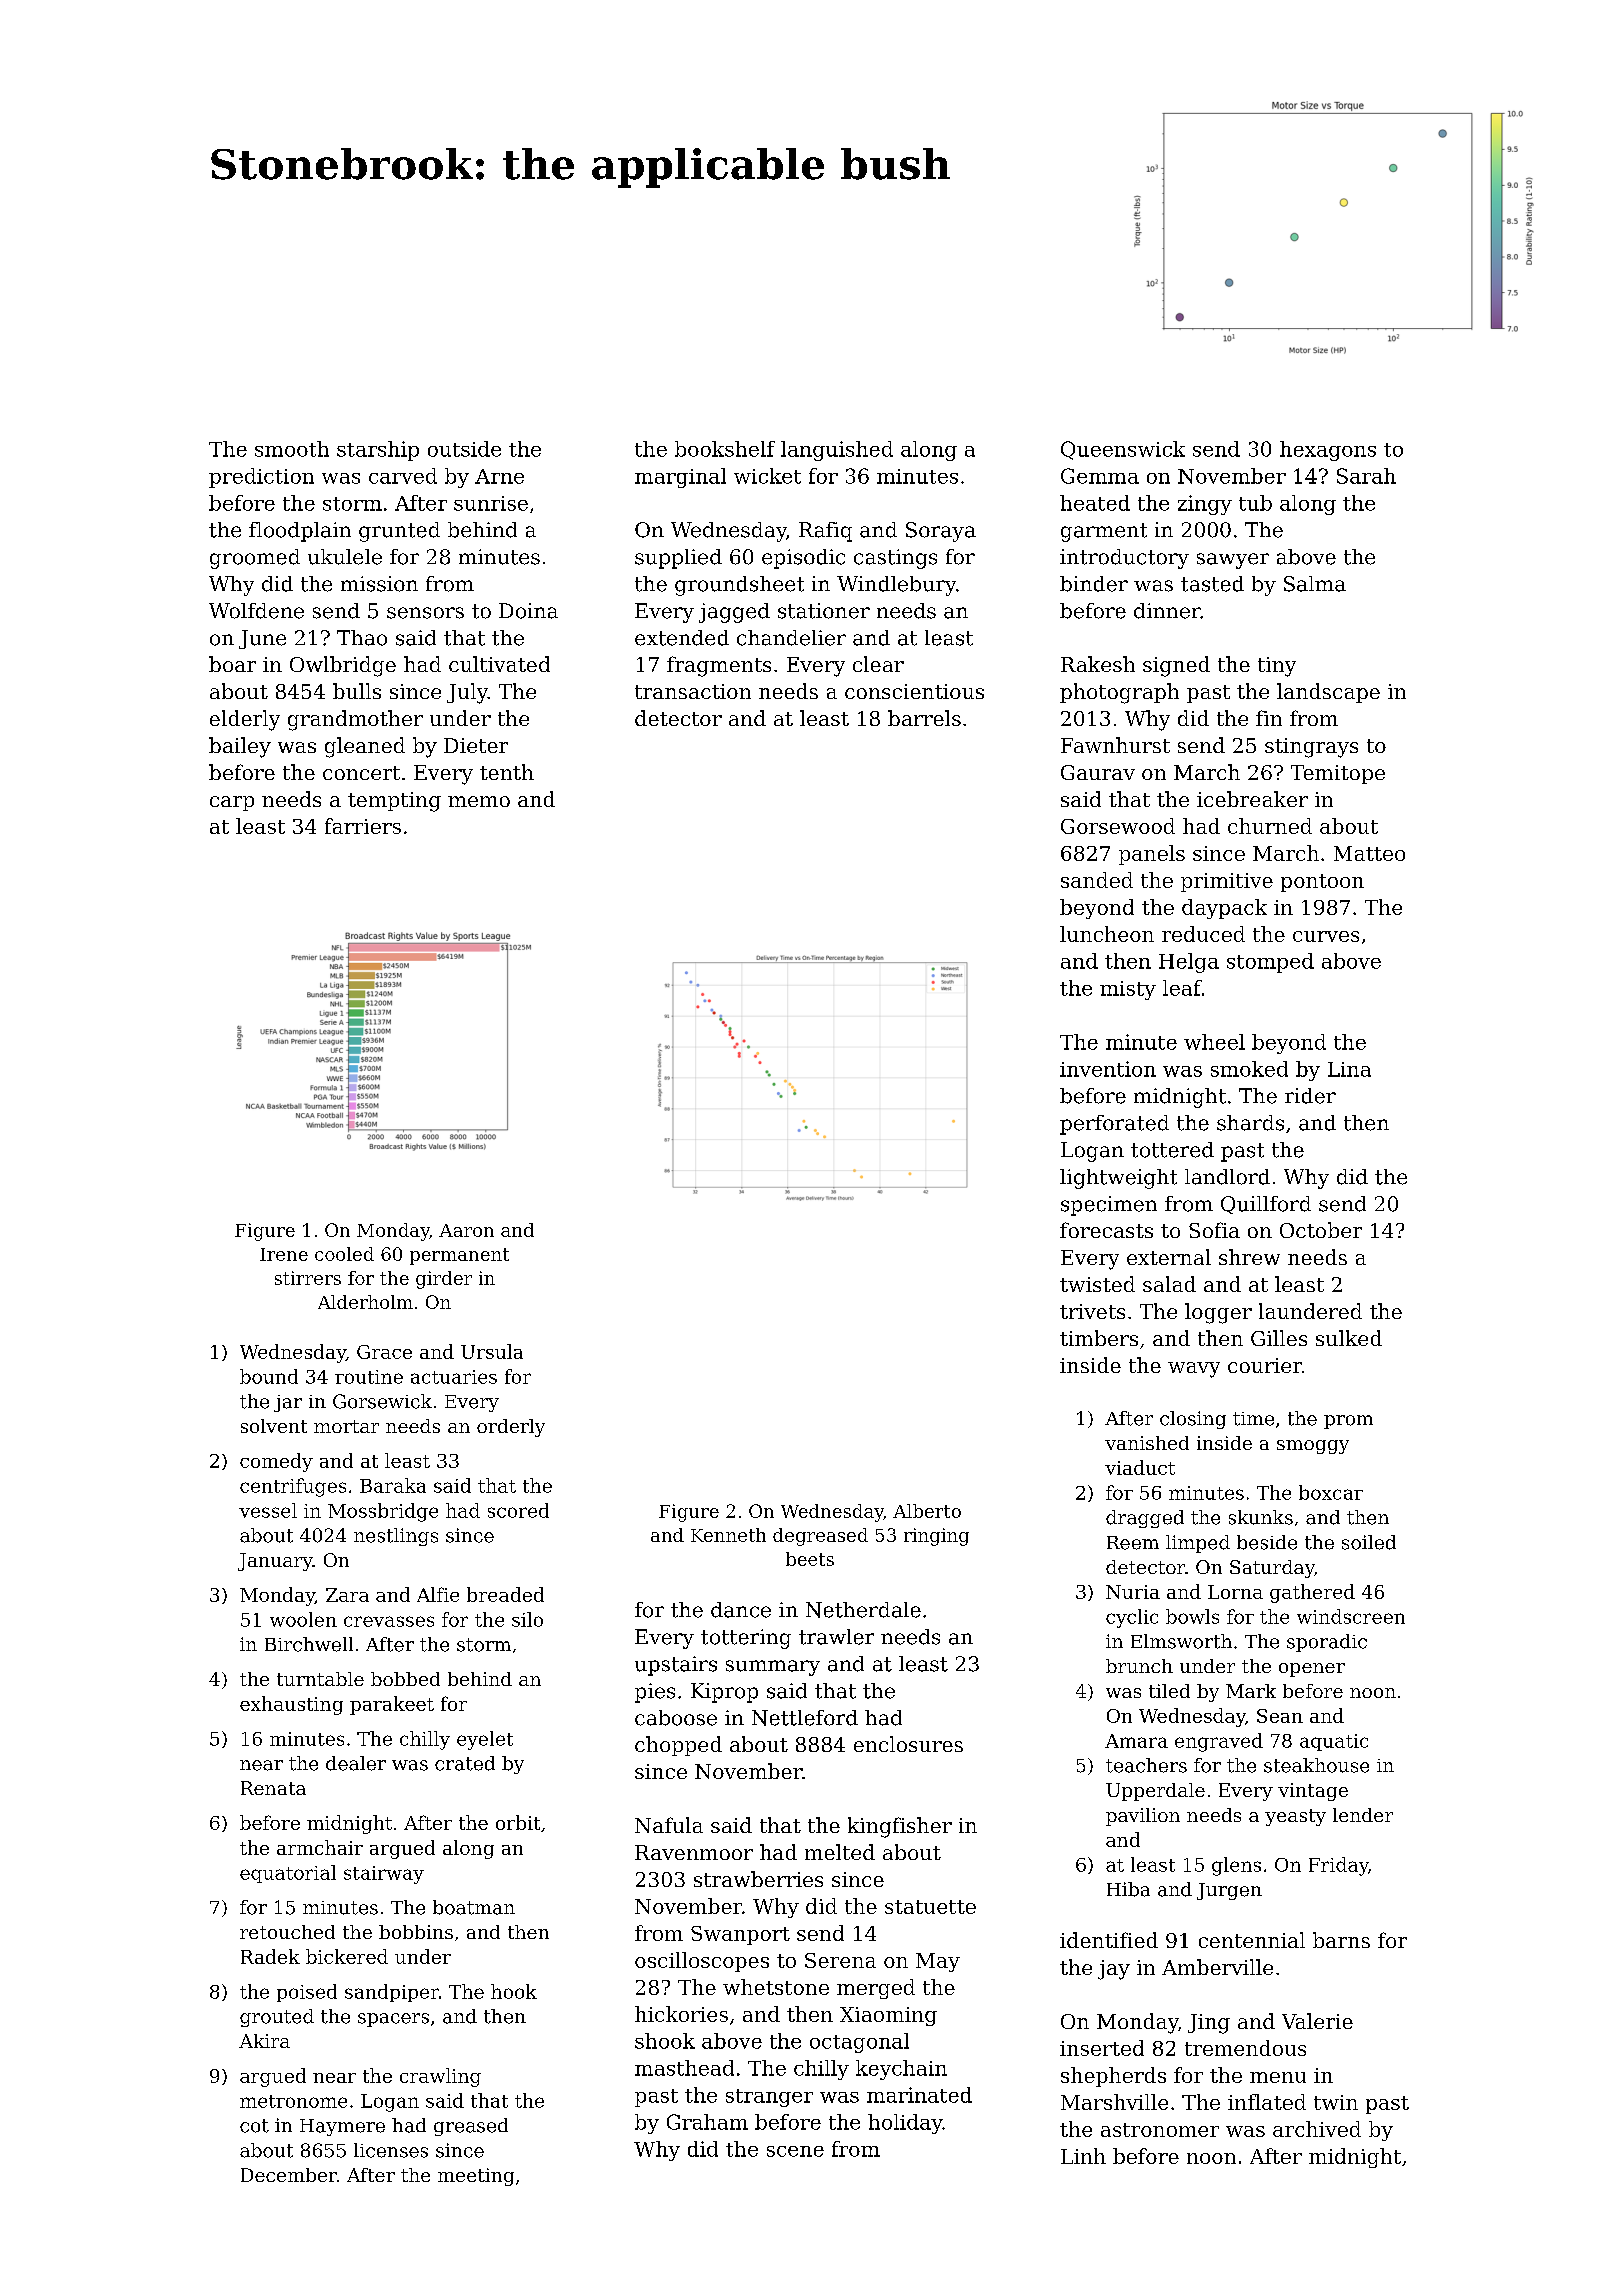 The height and width of the screenshot is (2292, 1620). What do you see at coordinates (1109, 1206) in the screenshot?
I see `specimen` at bounding box center [1109, 1206].
